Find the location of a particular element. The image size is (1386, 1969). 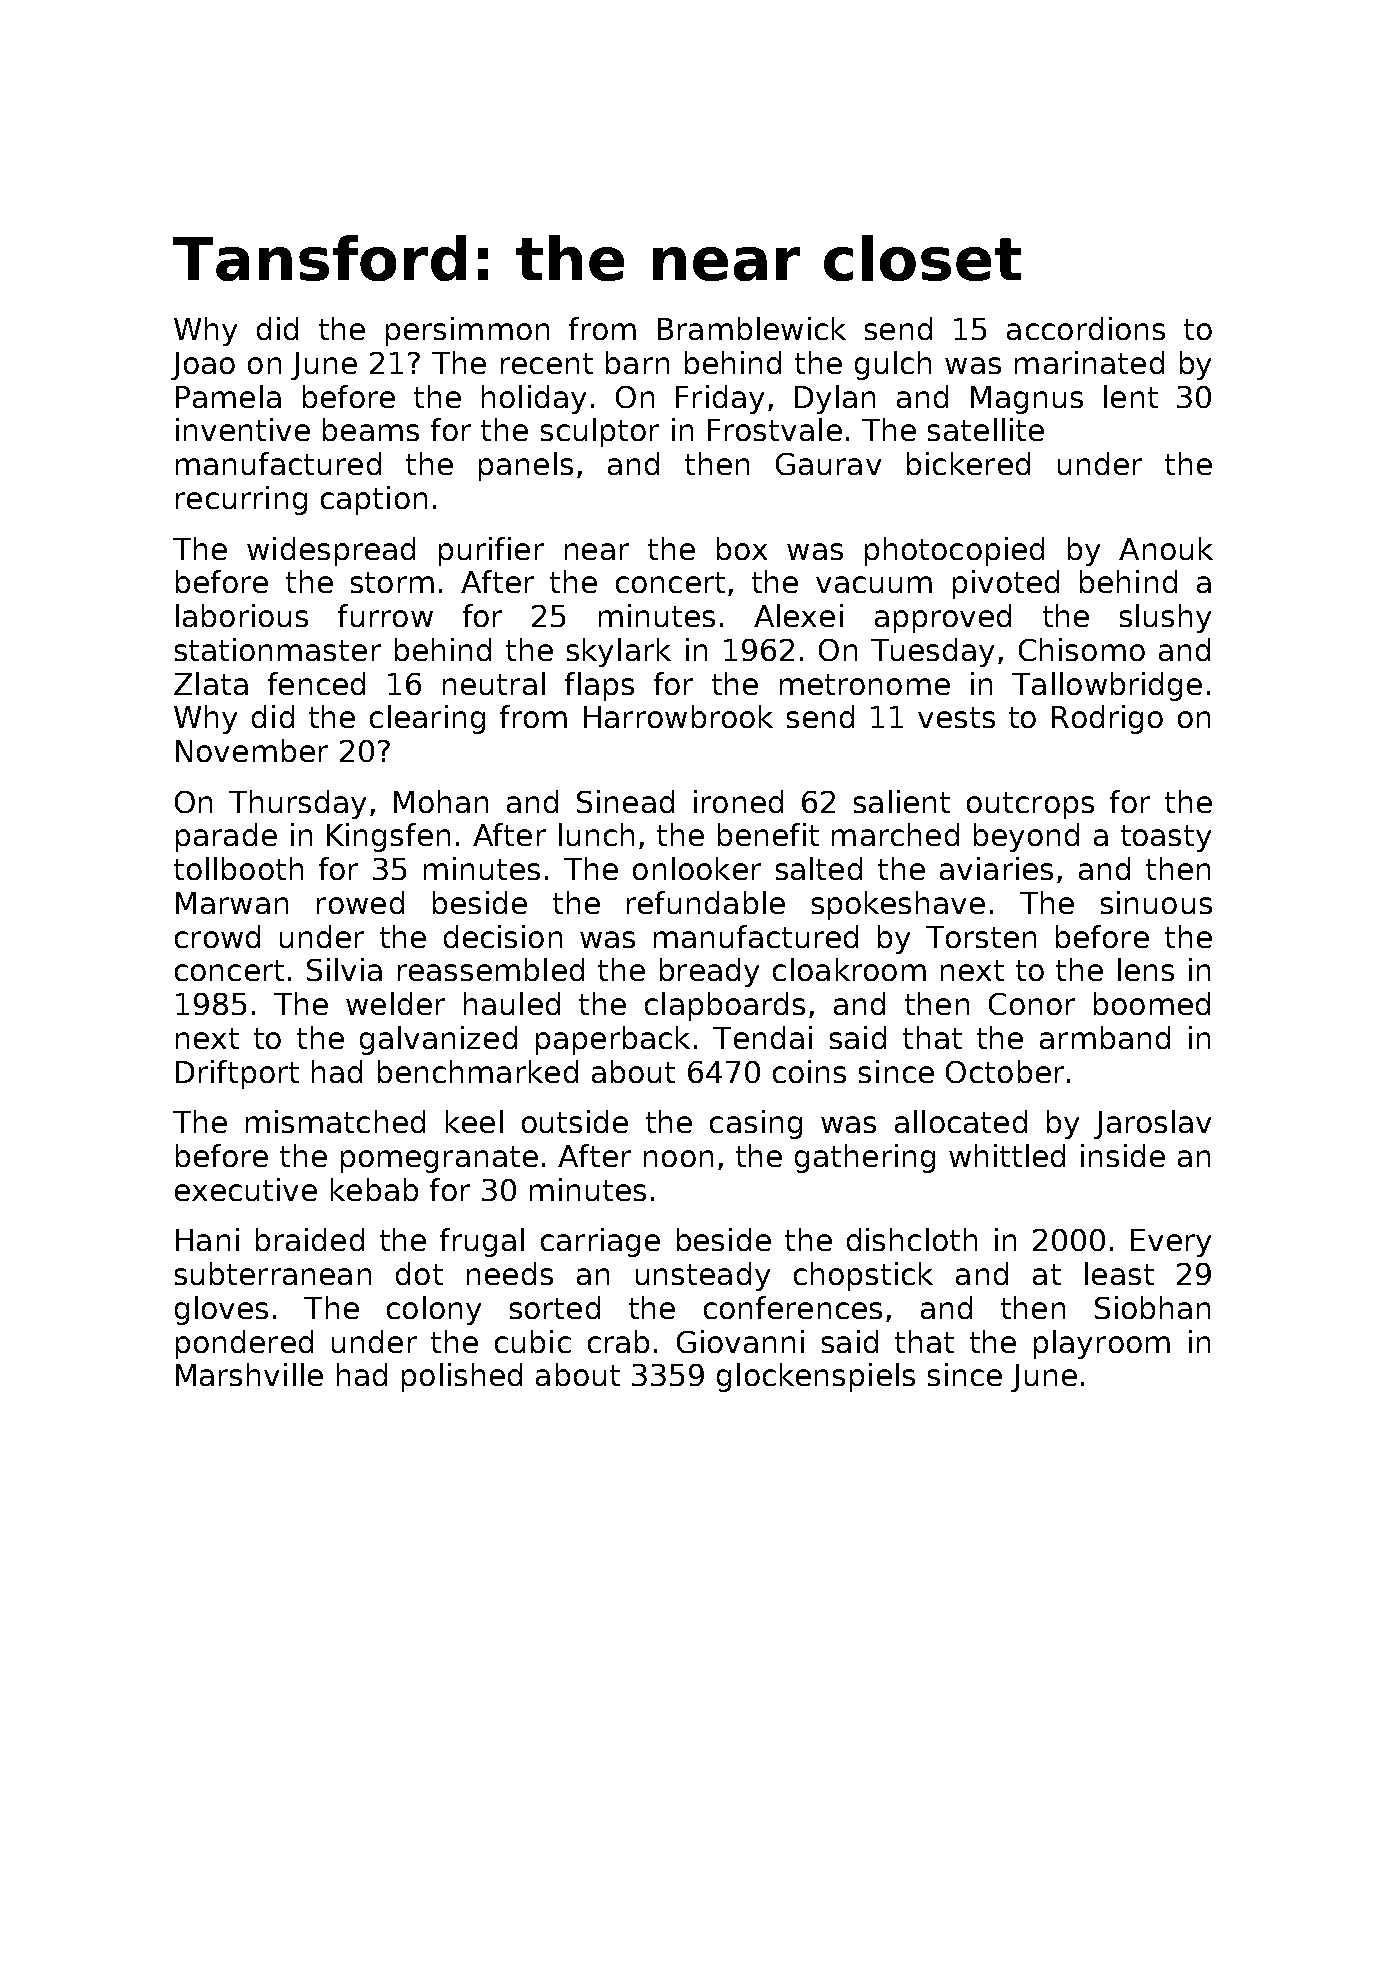

Pamela is located at coordinates (228, 396).
